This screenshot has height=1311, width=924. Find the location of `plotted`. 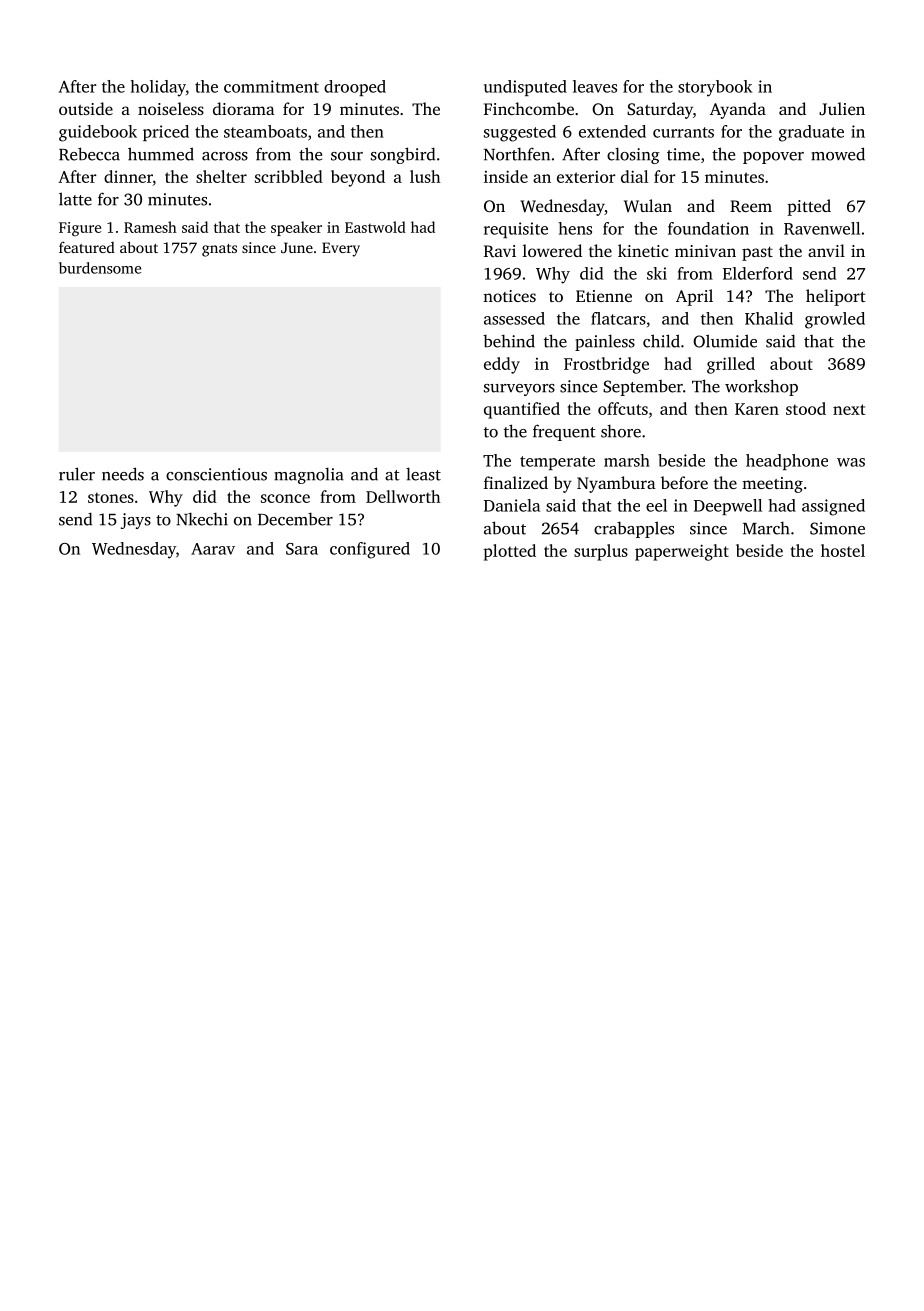

plotted is located at coordinates (510, 552).
